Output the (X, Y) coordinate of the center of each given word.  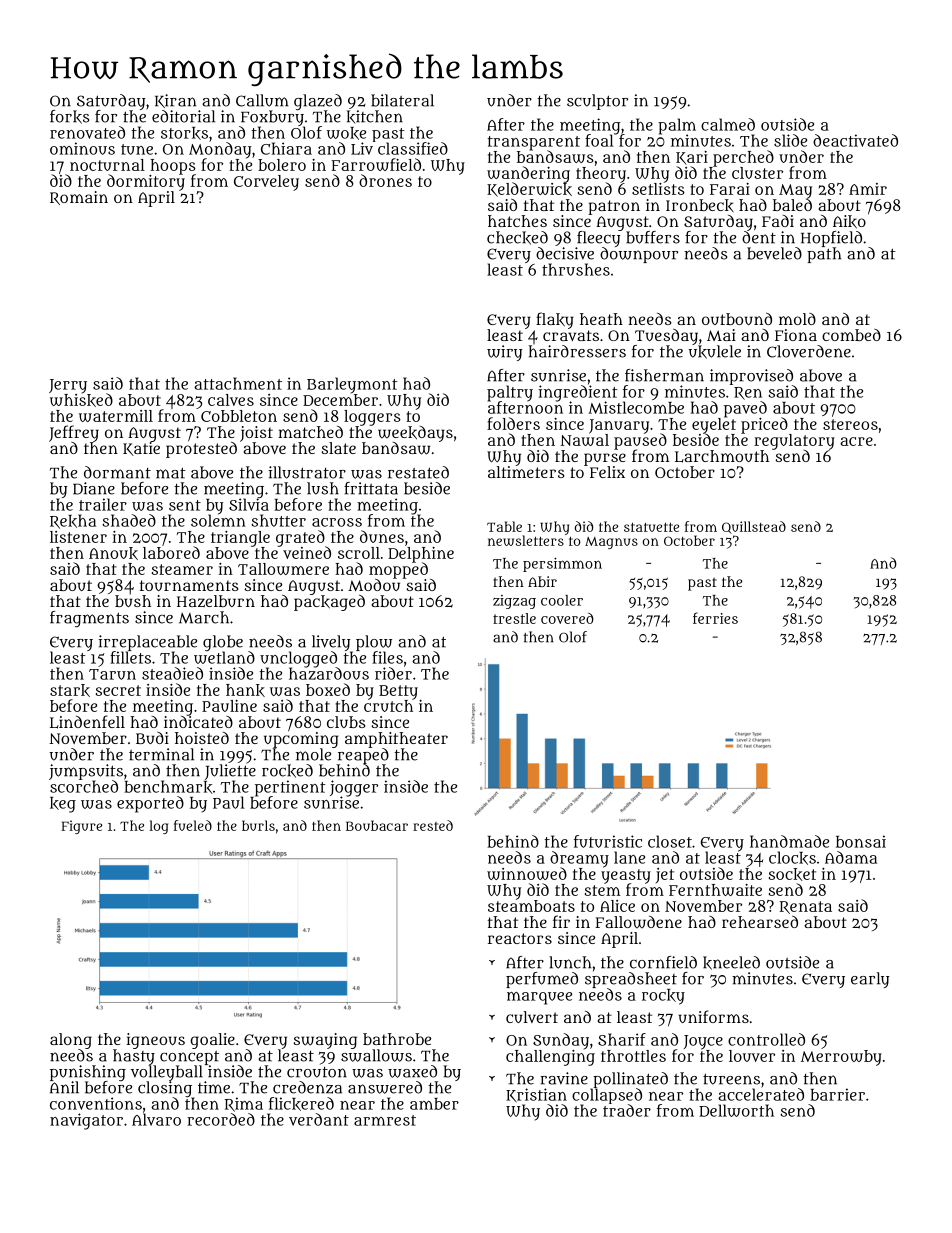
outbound (737, 319)
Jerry (68, 386)
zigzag (514, 602)
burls (258, 825)
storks (184, 133)
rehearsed (760, 922)
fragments (89, 619)
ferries (715, 618)
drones (385, 180)
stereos (850, 424)
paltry (510, 393)
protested (201, 450)
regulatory (794, 442)
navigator (86, 1121)
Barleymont (352, 385)
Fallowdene (639, 922)
